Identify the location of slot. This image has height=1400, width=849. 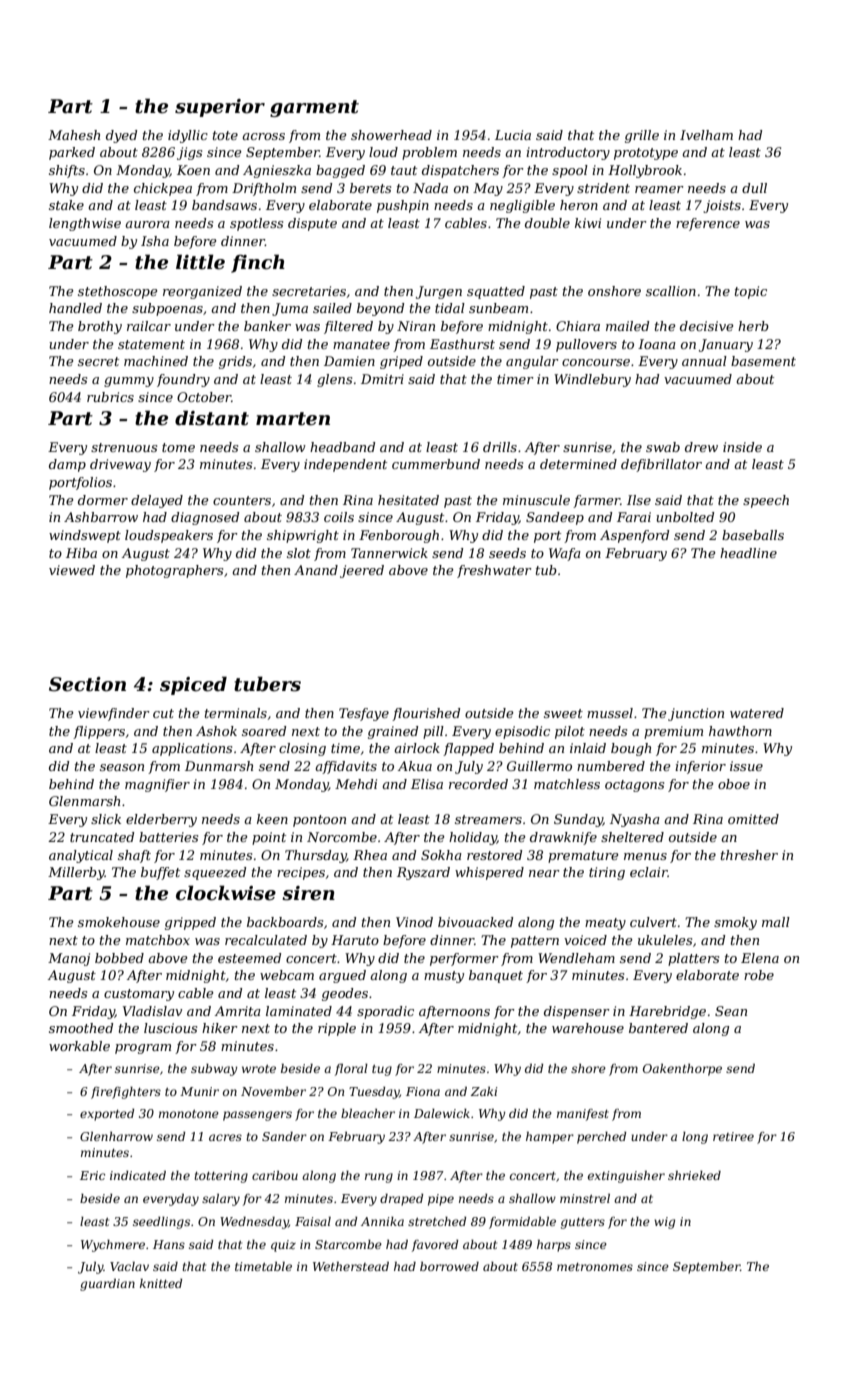
(299, 553).
